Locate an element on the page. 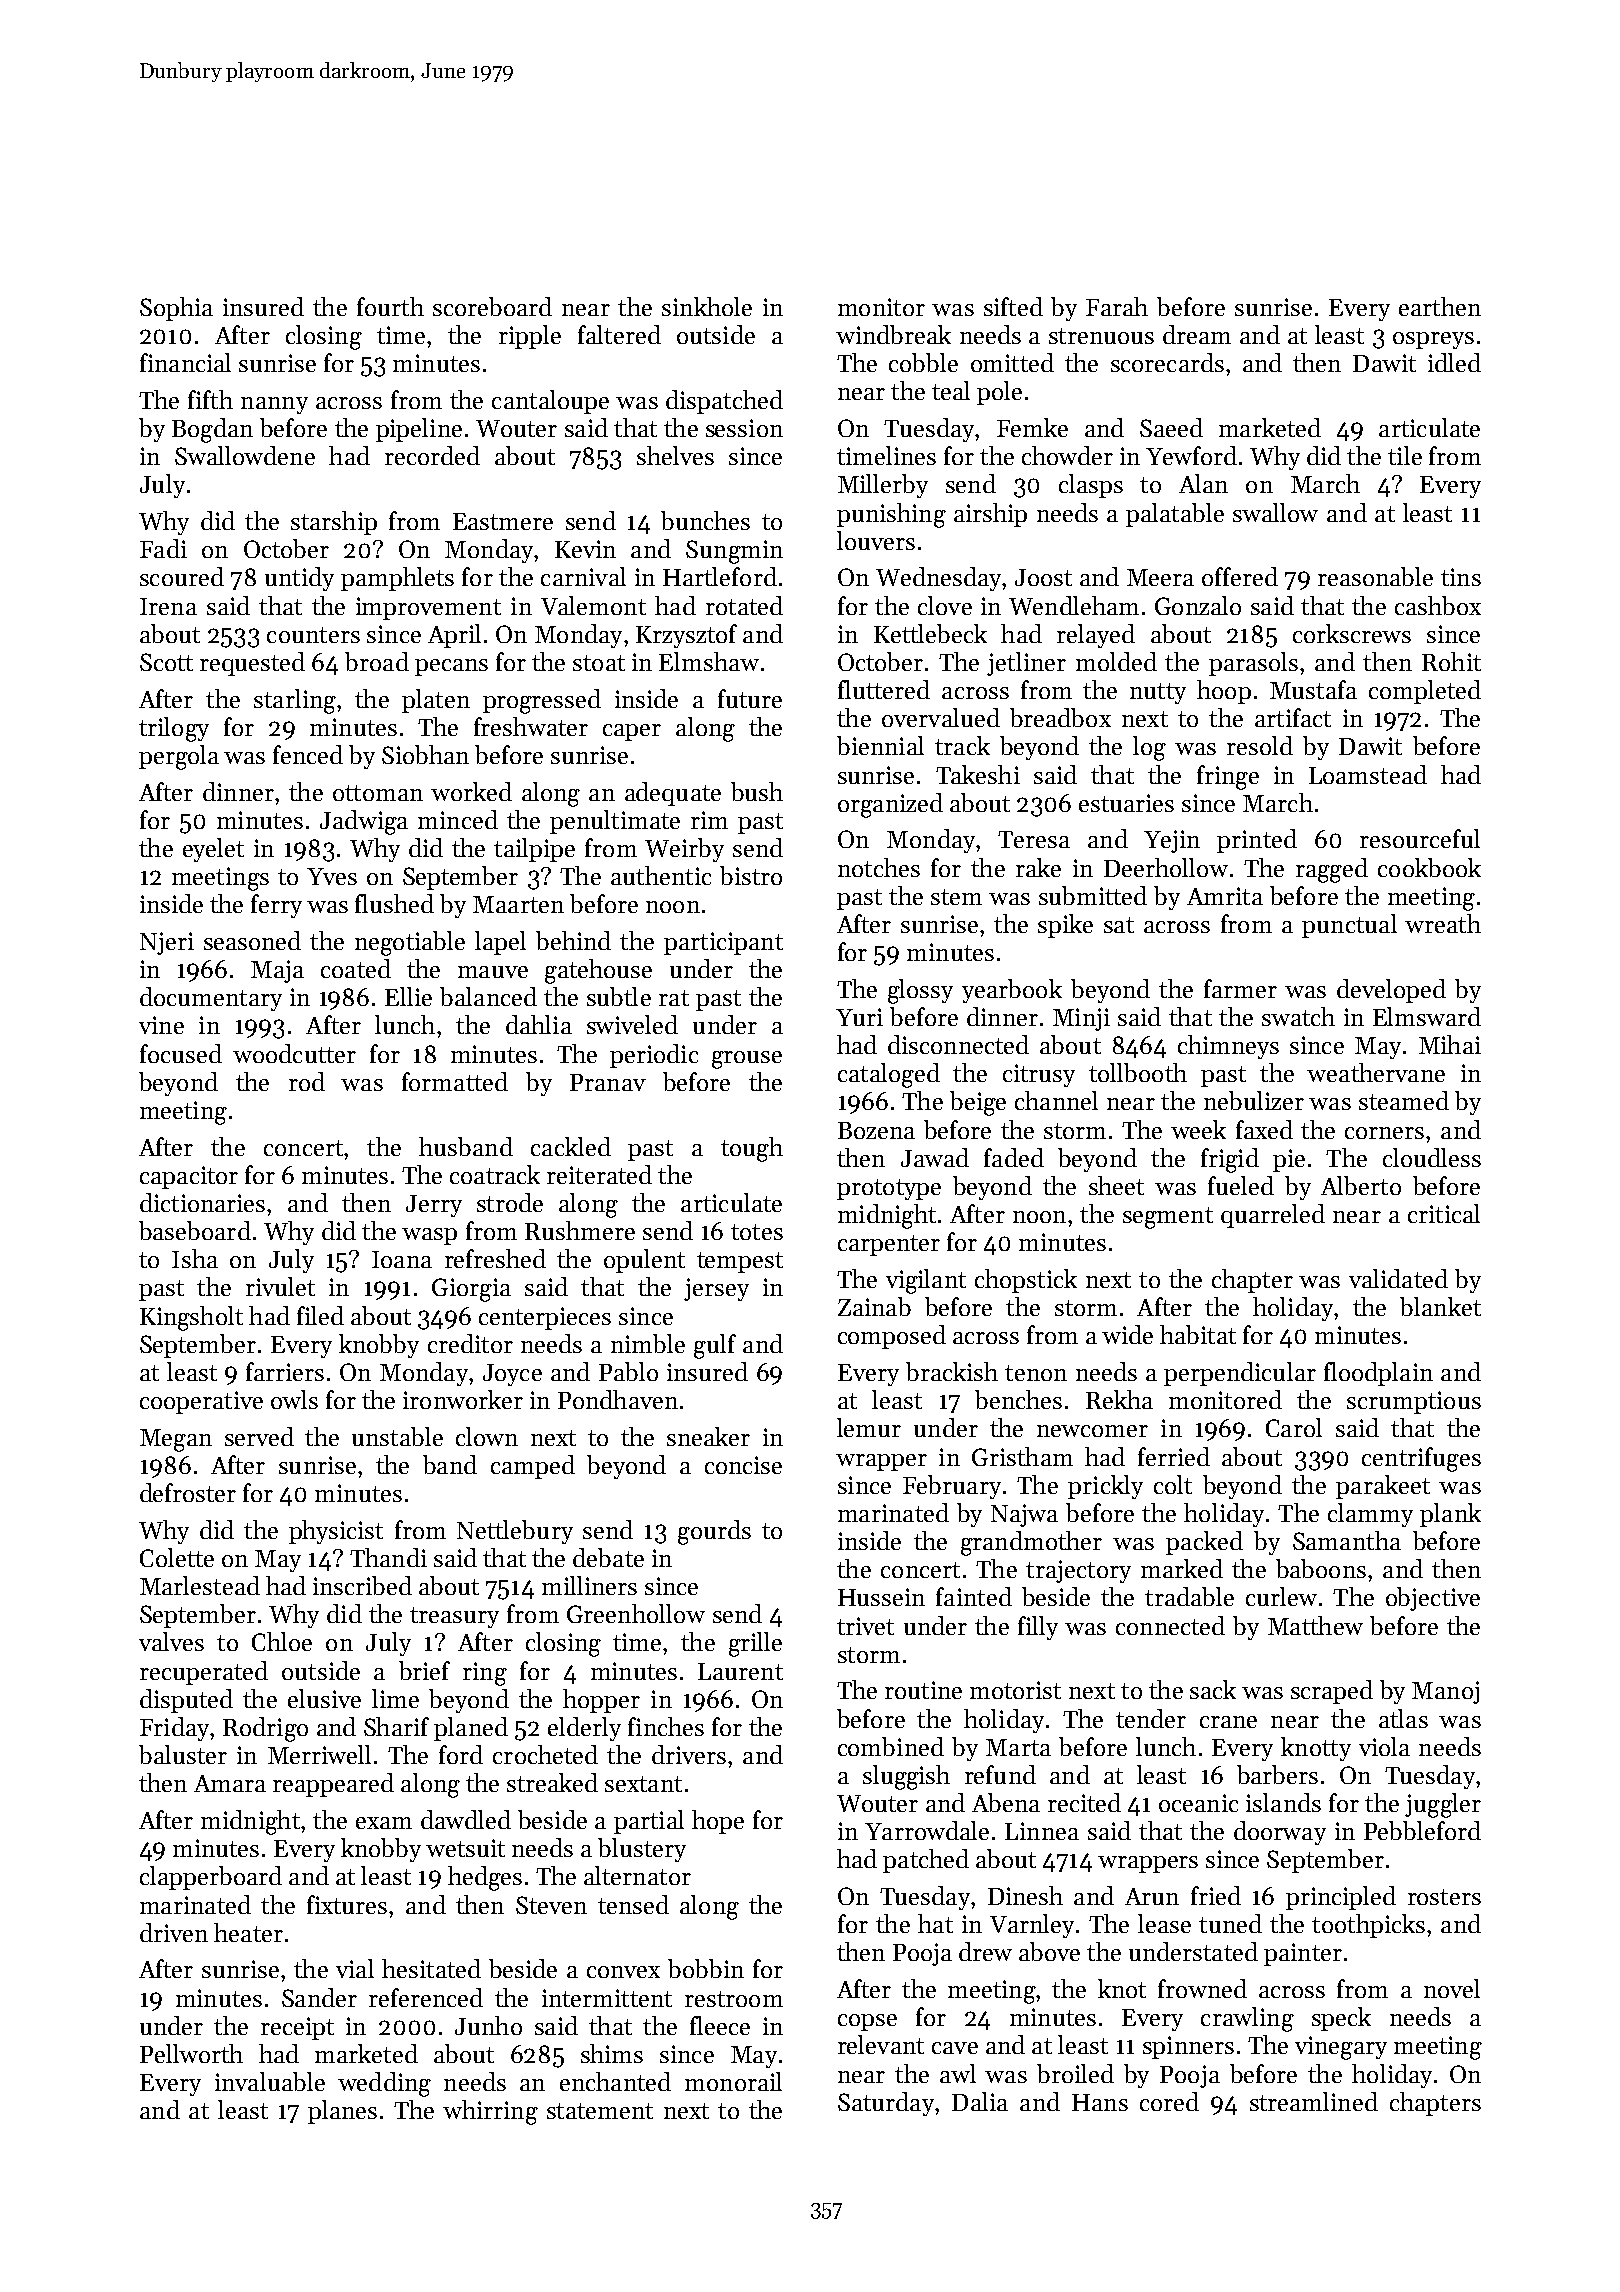  Fadi is located at coordinates (163, 548).
